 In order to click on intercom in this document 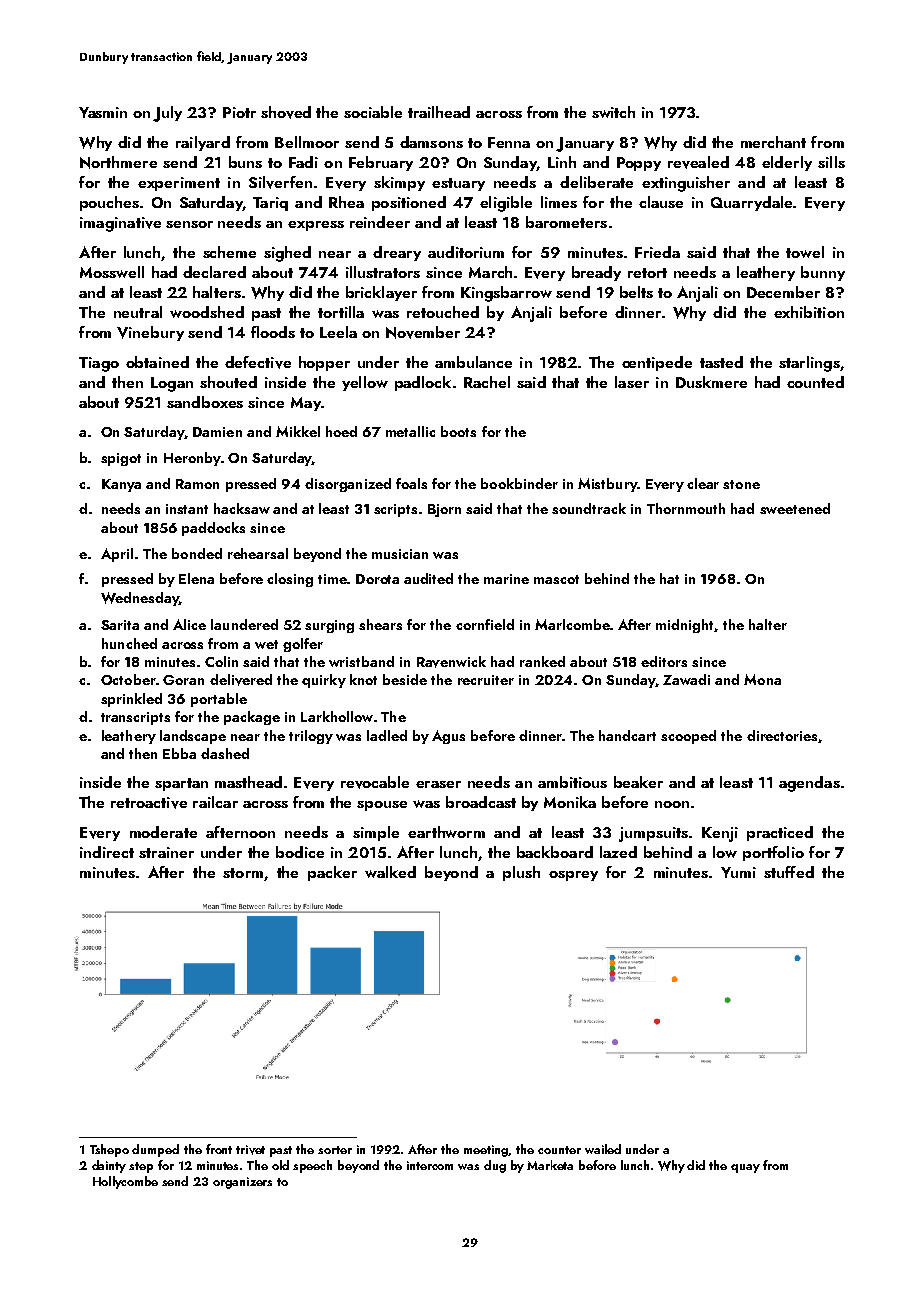, I will do `click(430, 1165)`.
